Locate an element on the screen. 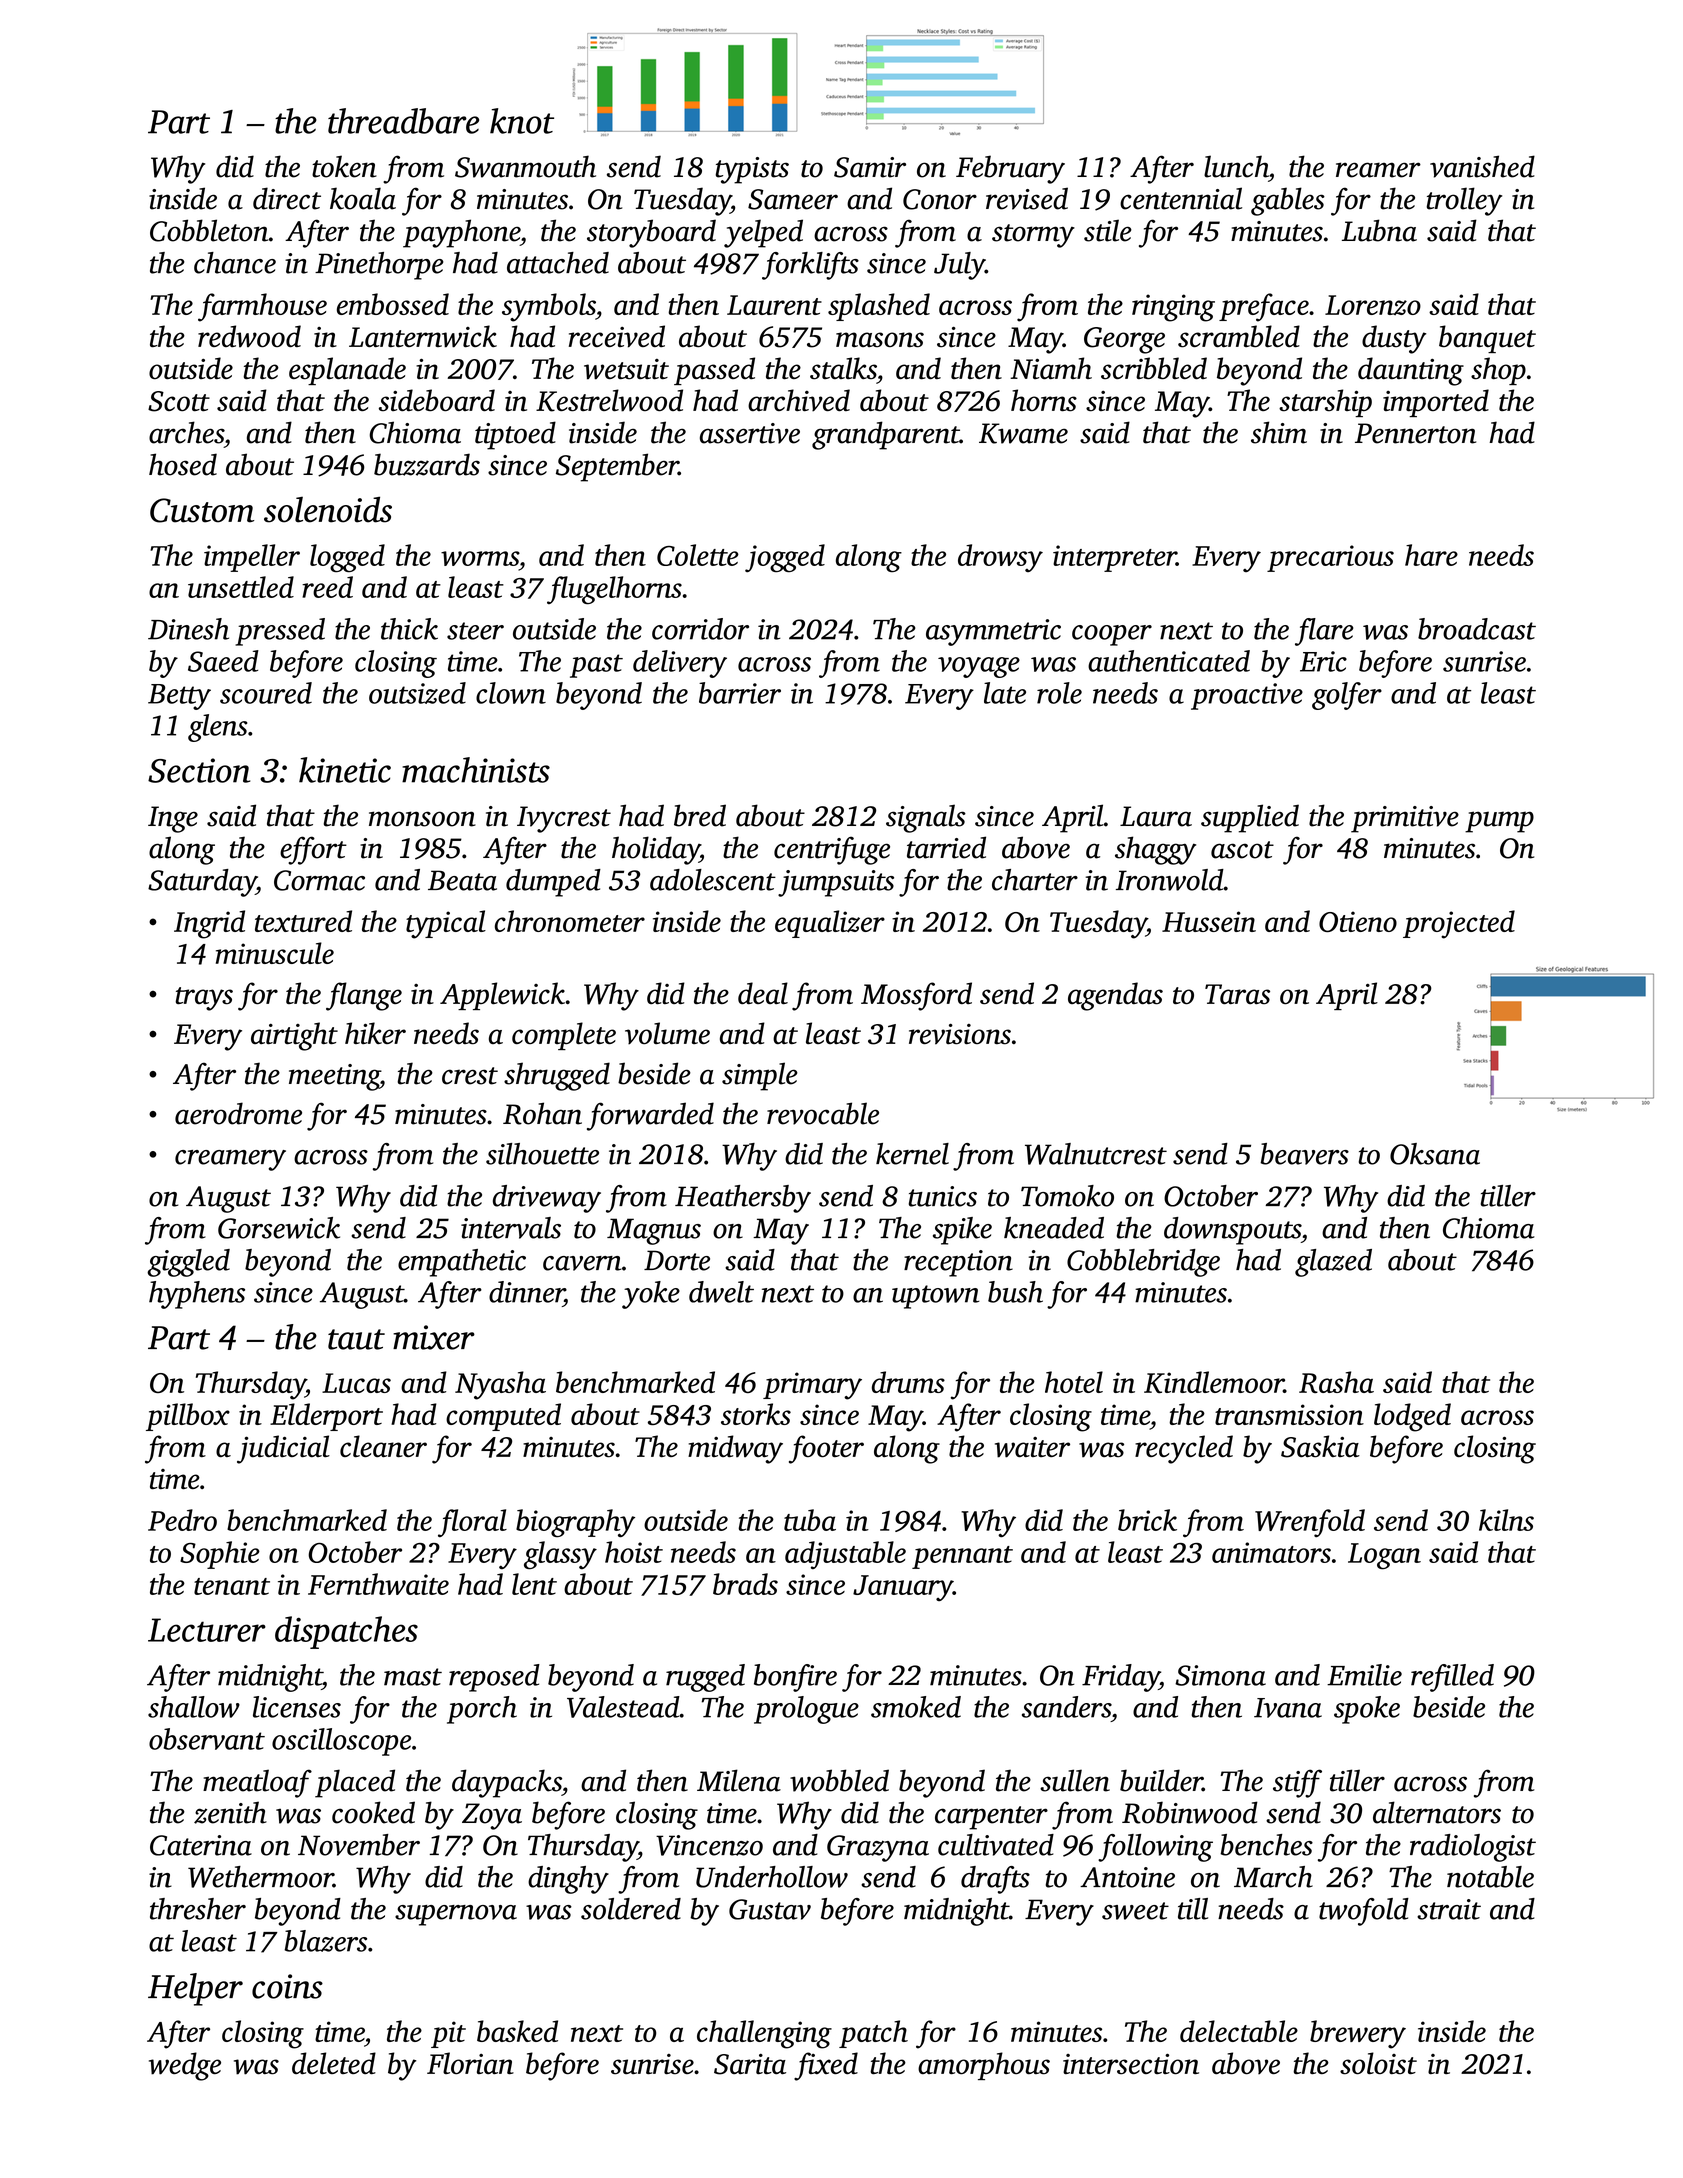  esplanade is located at coordinates (347, 371).
